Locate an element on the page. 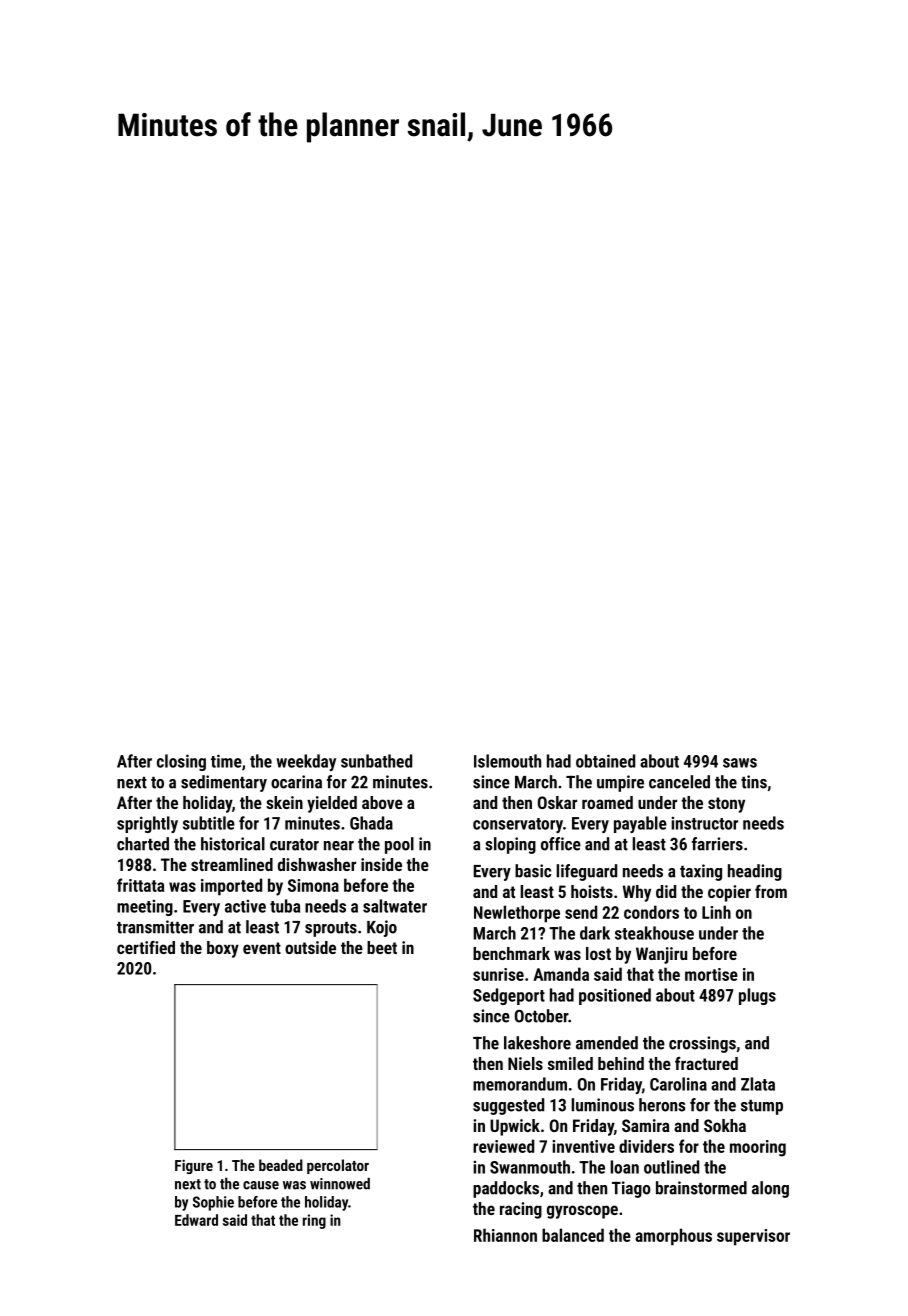 The height and width of the image is (1316, 908). Kojo is located at coordinates (382, 928).
